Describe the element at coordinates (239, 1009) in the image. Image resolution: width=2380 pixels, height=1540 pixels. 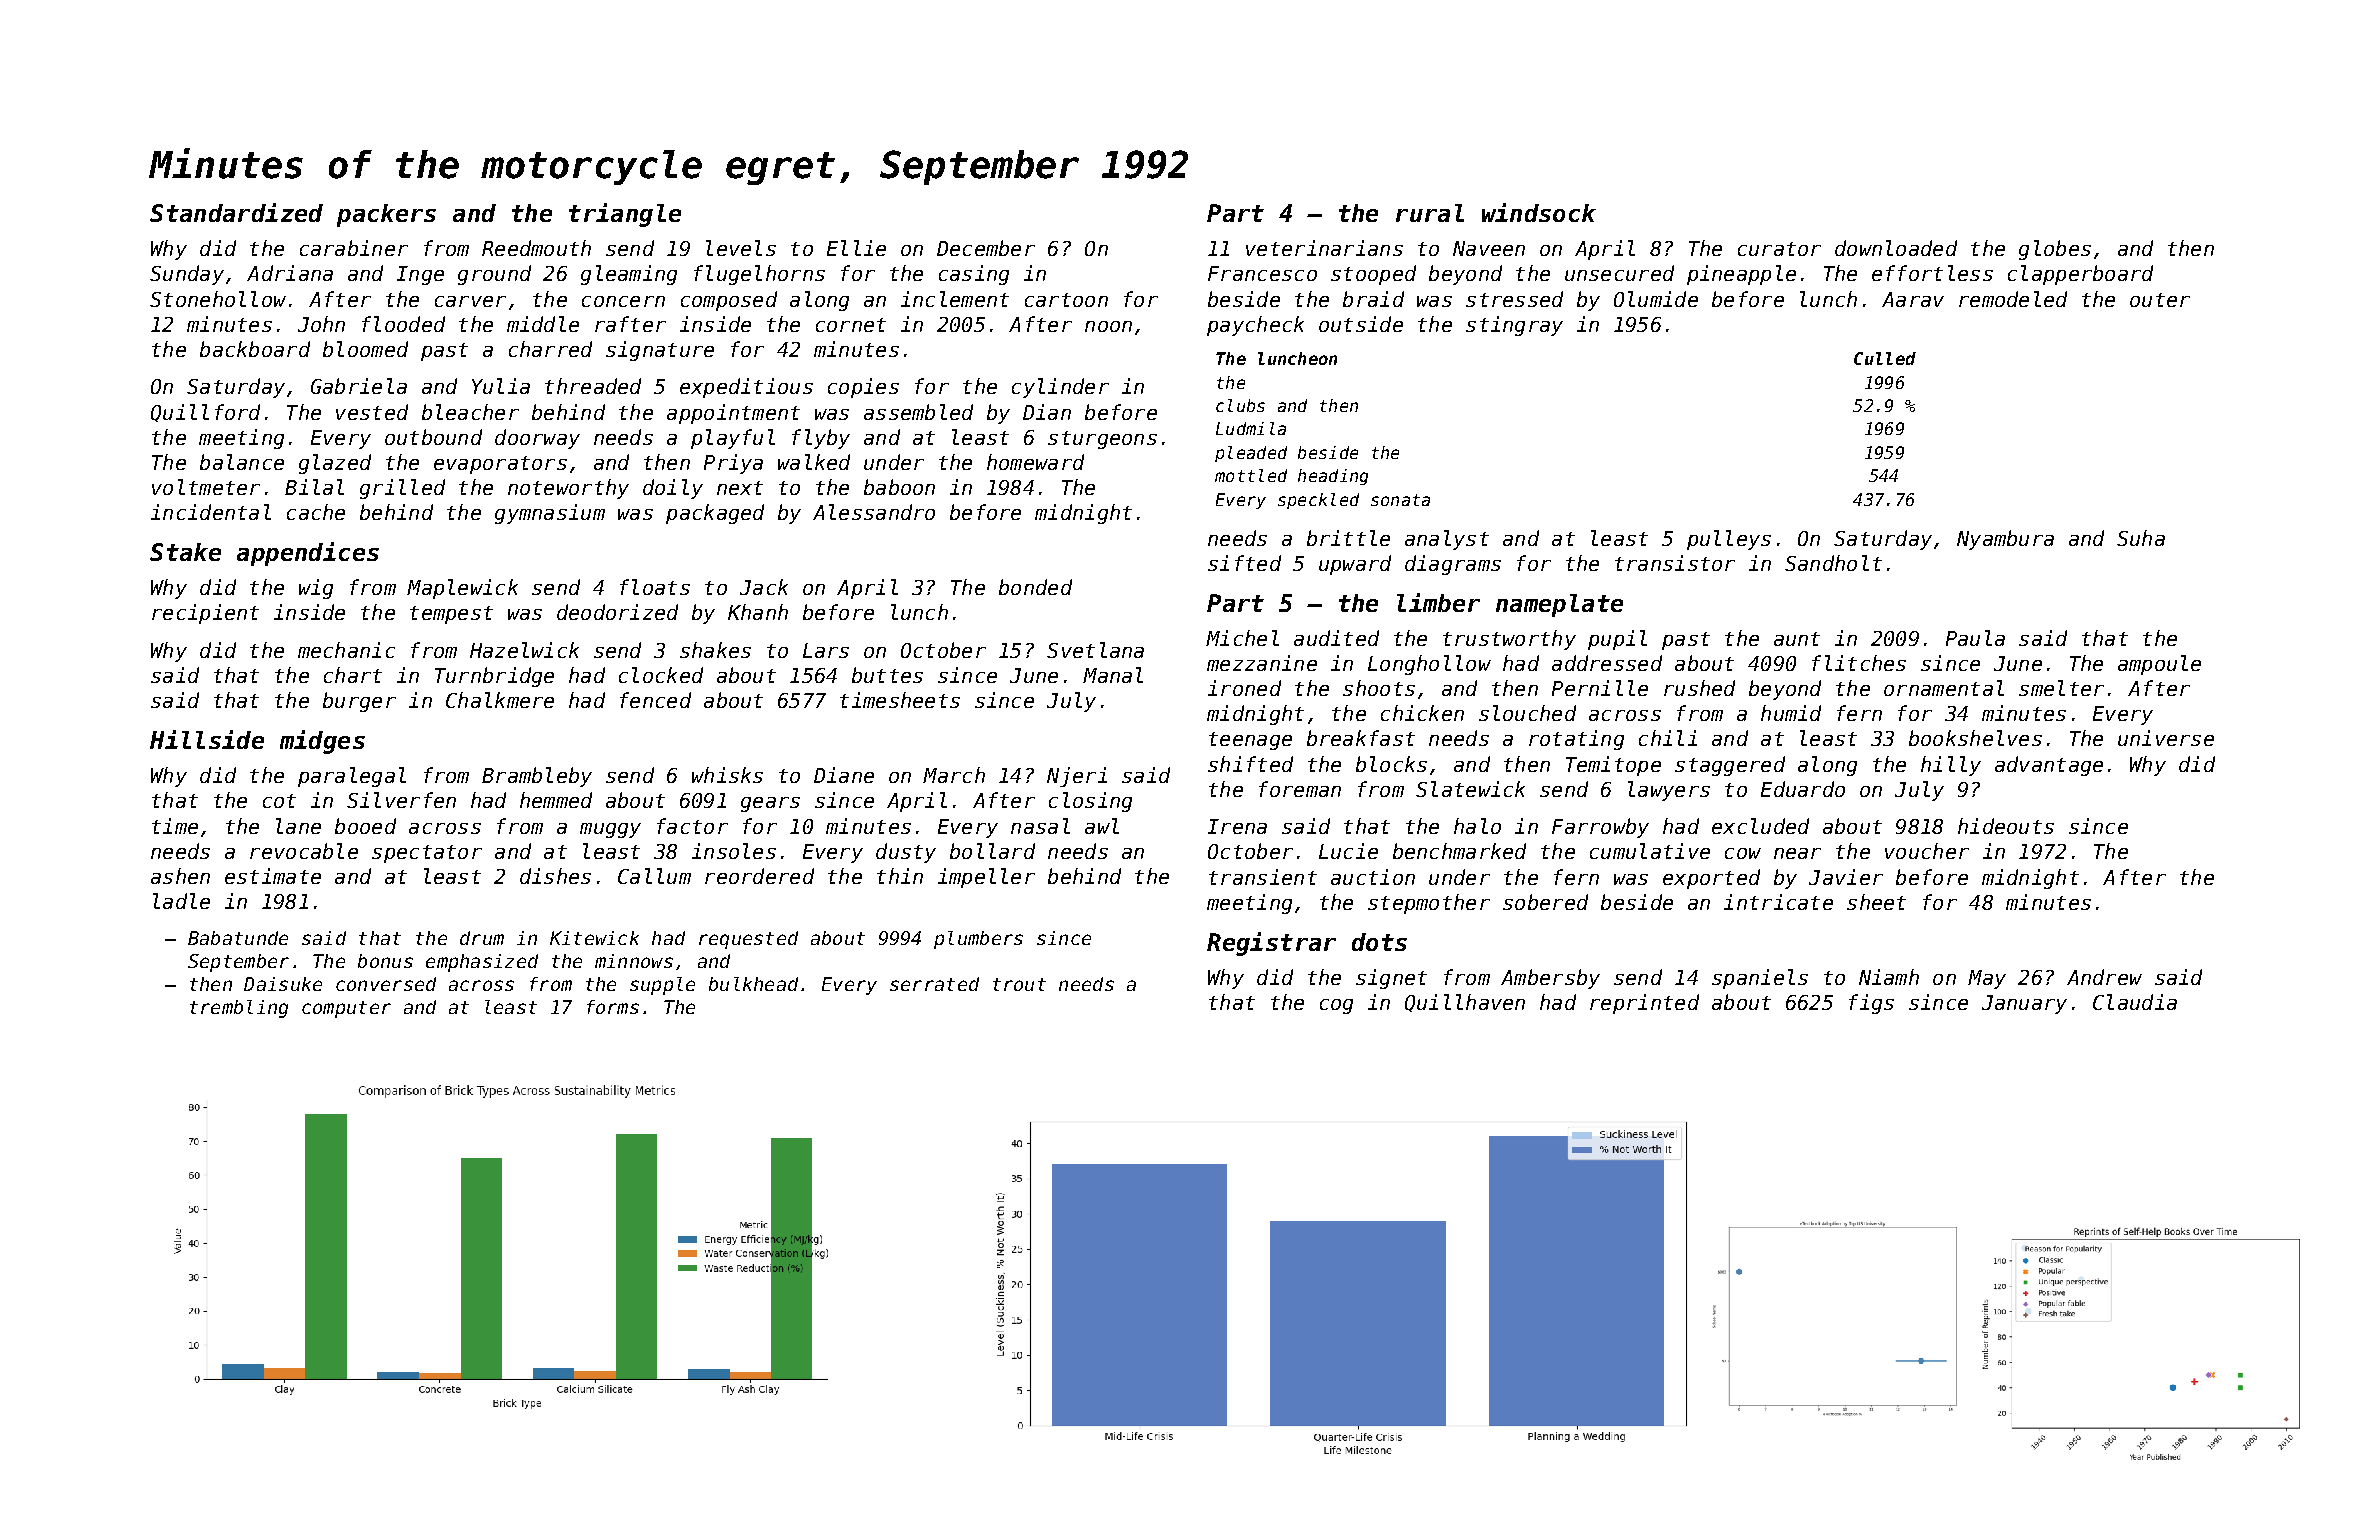
I see `trembling` at that location.
